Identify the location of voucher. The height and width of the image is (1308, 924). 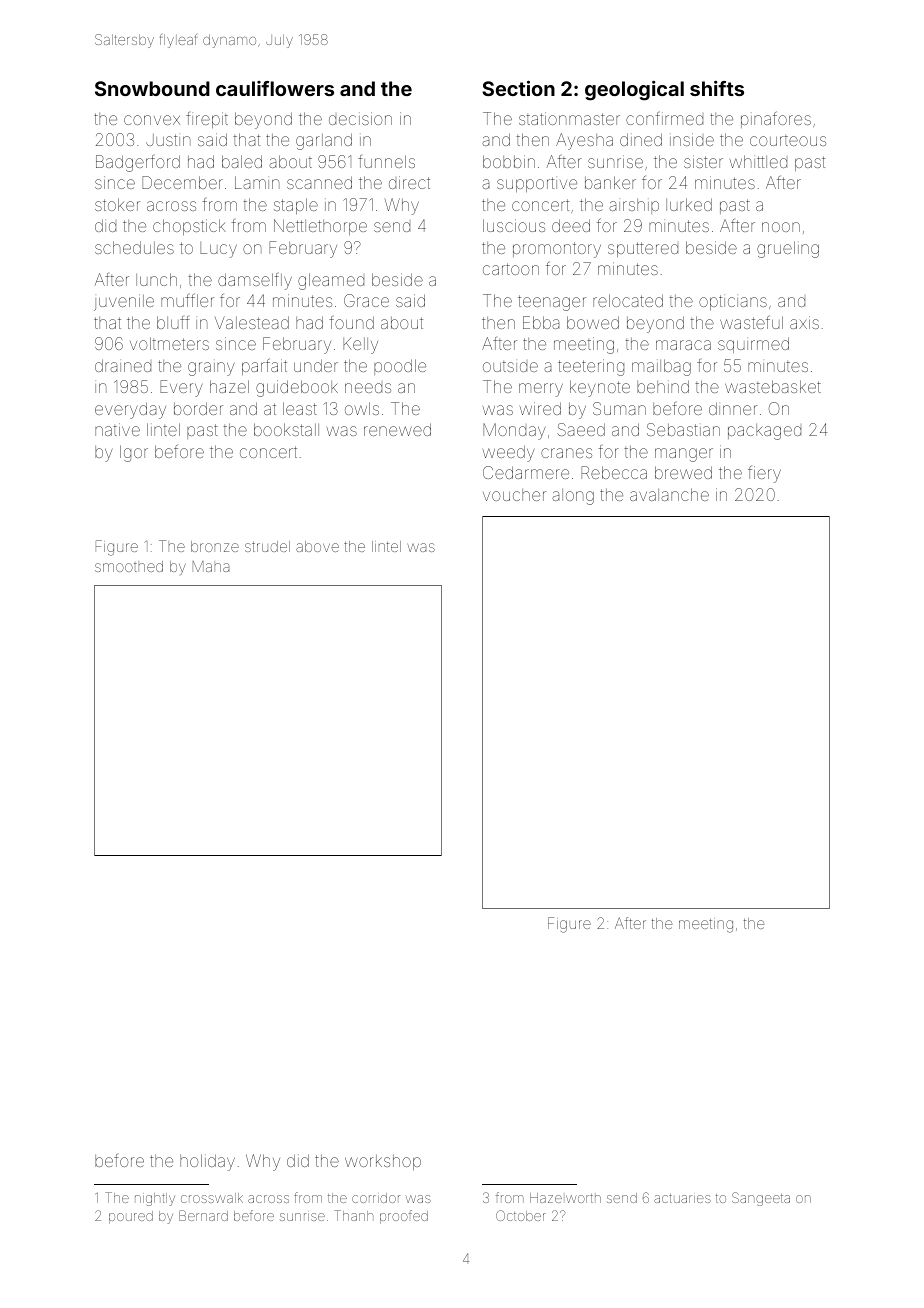
(514, 495).
